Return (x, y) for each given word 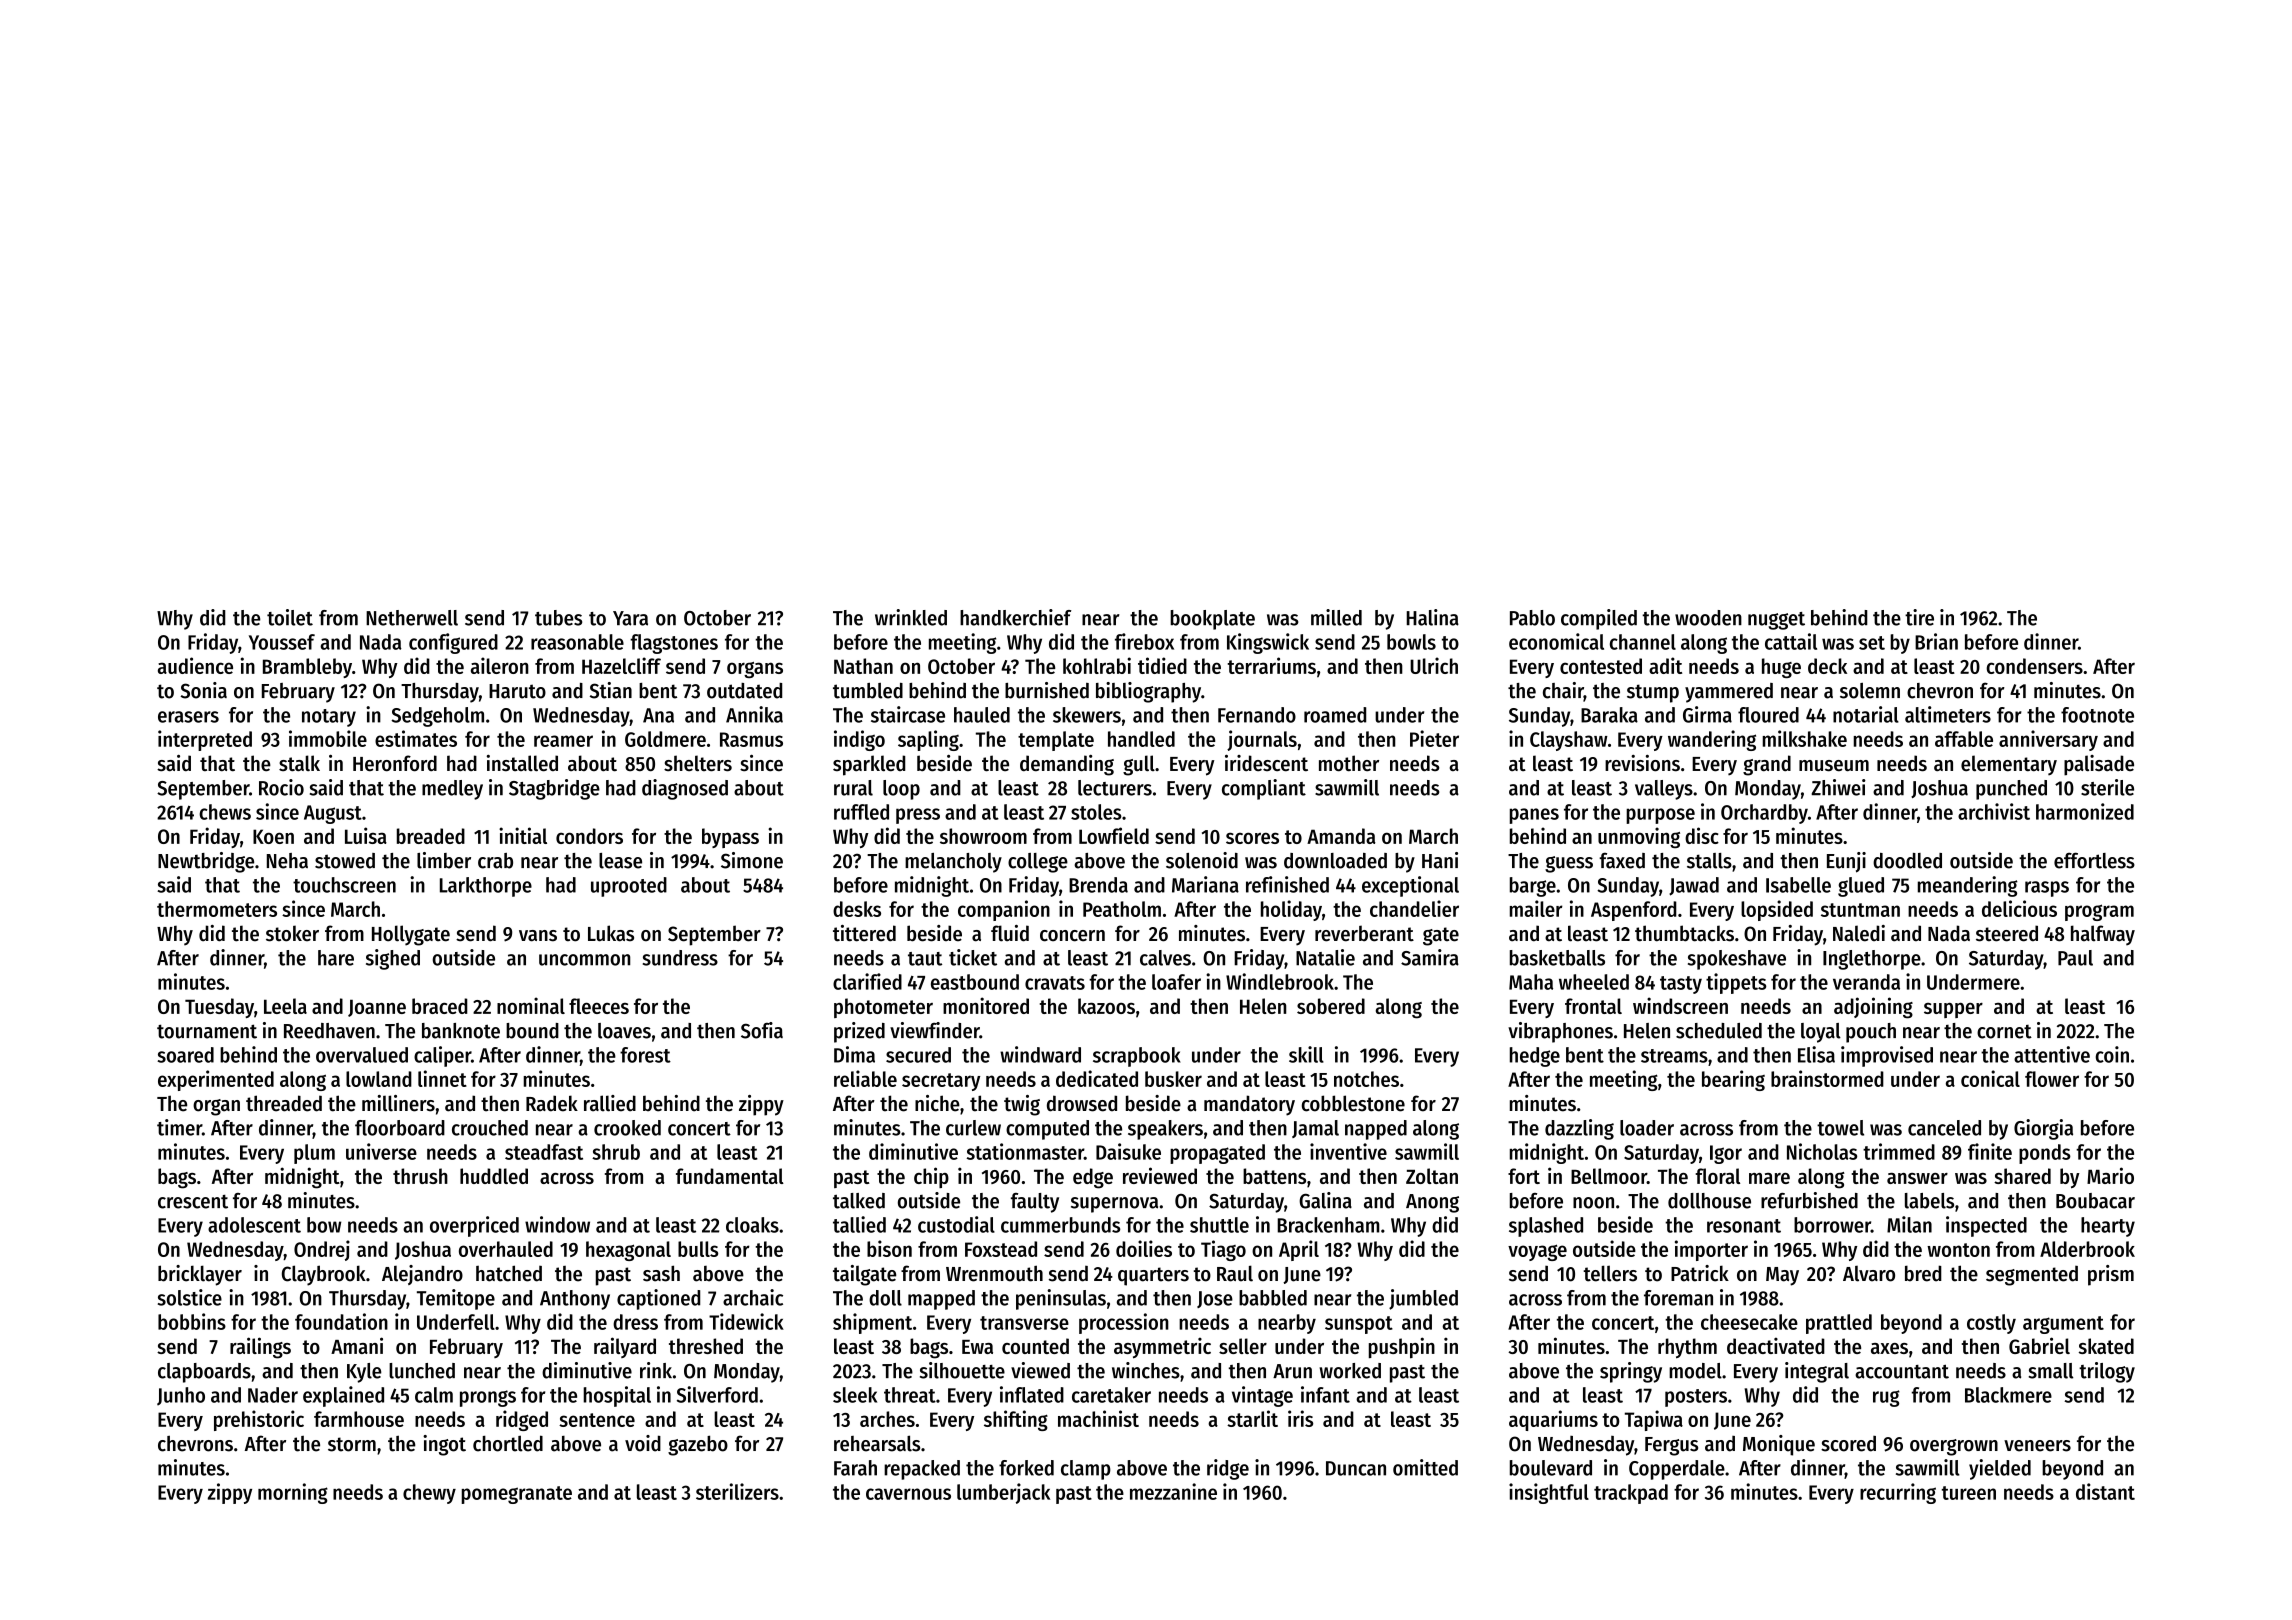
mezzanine (1173, 1491)
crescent (193, 1202)
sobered (1331, 1006)
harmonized (2085, 811)
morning (293, 1493)
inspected (1986, 1226)
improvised (1887, 1056)
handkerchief (1015, 617)
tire (1919, 617)
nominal (531, 1005)
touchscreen (344, 885)
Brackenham (1328, 1225)
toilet (290, 617)
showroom (983, 836)
